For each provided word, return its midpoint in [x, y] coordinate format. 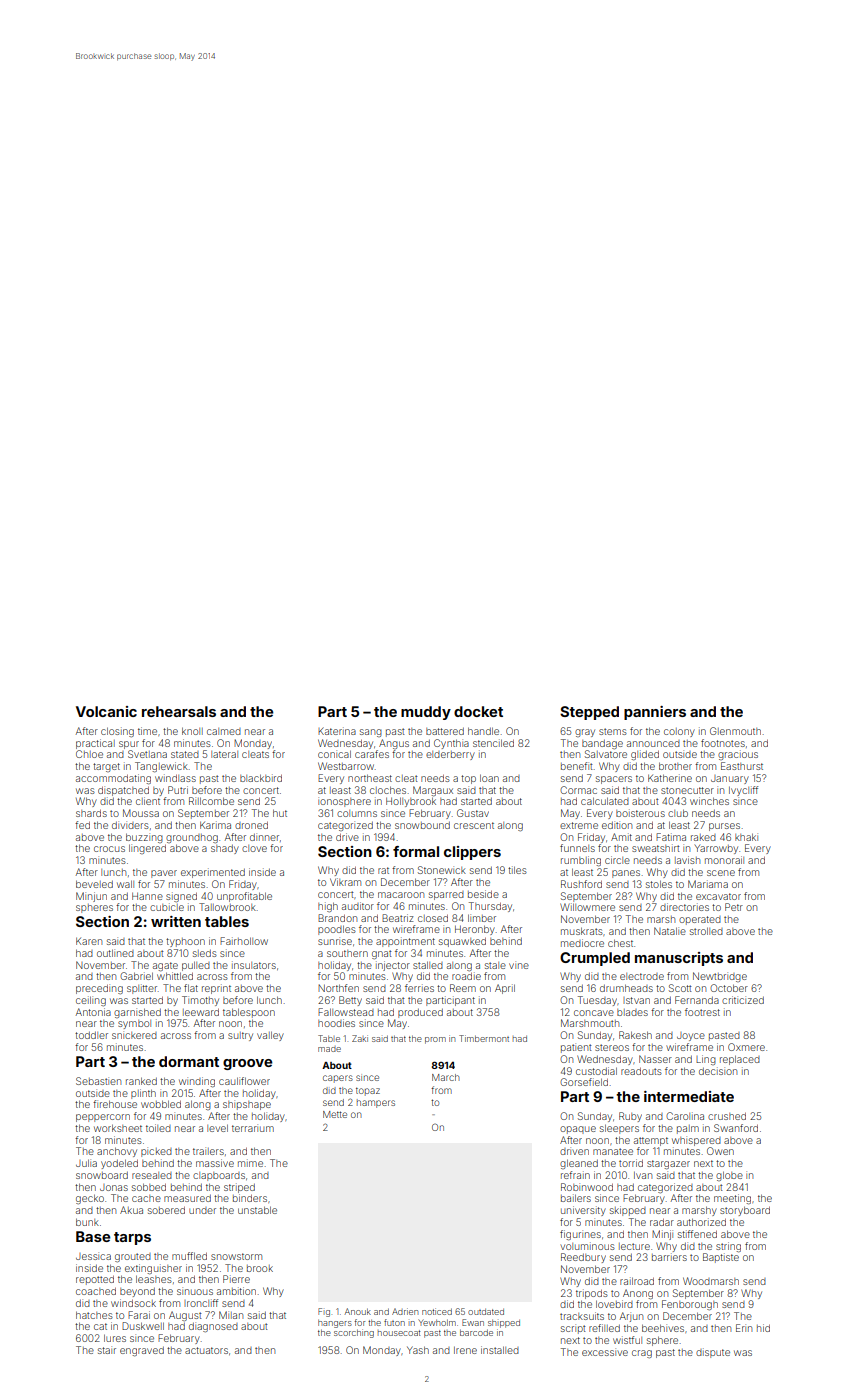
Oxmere [746, 1047]
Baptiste [721, 1258]
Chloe [89, 754]
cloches [388, 790]
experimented [213, 873]
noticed [437, 1311]
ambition [236, 1291]
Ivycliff [743, 791]
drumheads [626, 988]
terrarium [253, 1128]
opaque [578, 1130]
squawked [462, 942]
